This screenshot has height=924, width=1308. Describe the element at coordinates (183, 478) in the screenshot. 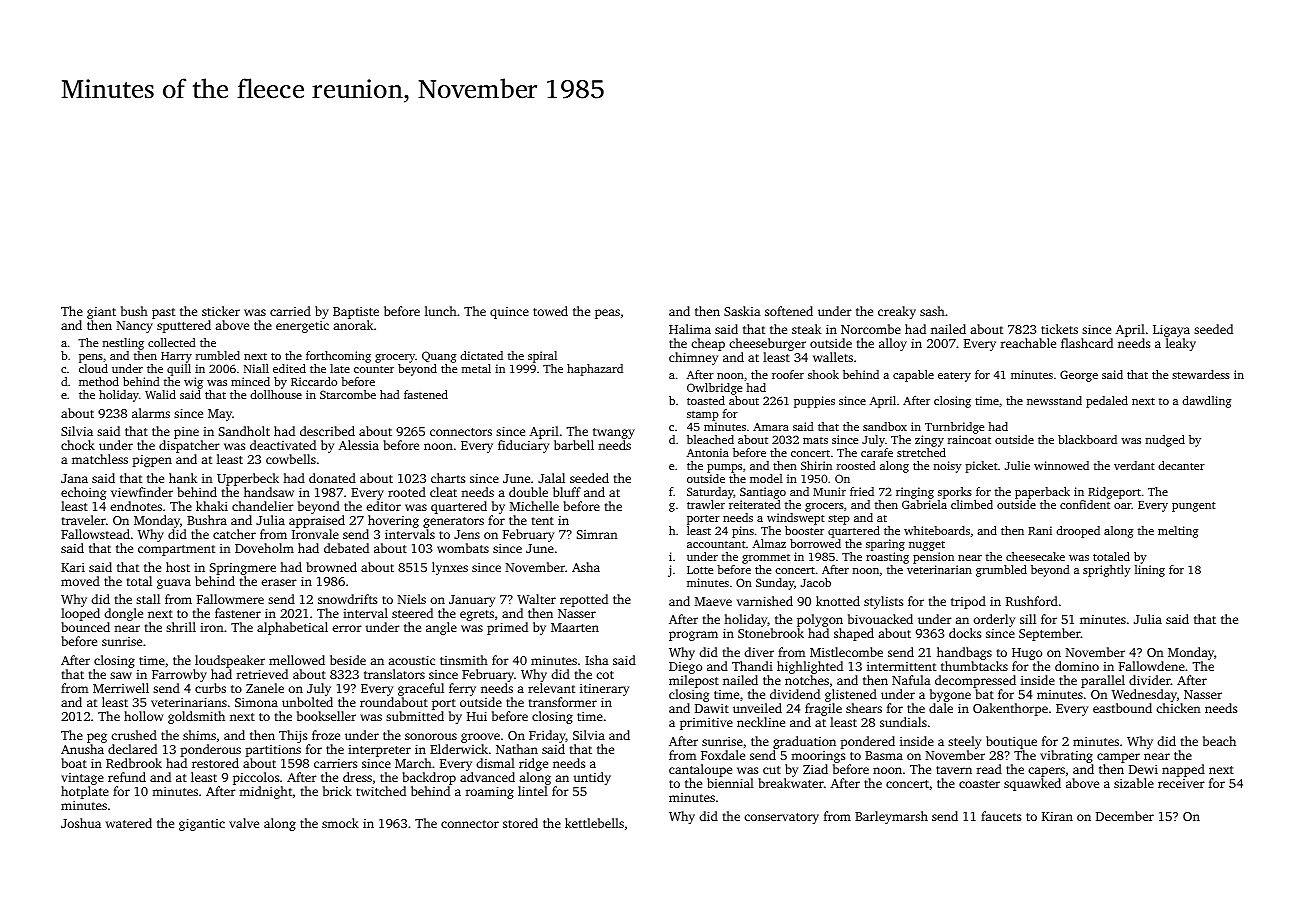

I see `hank` at that location.
